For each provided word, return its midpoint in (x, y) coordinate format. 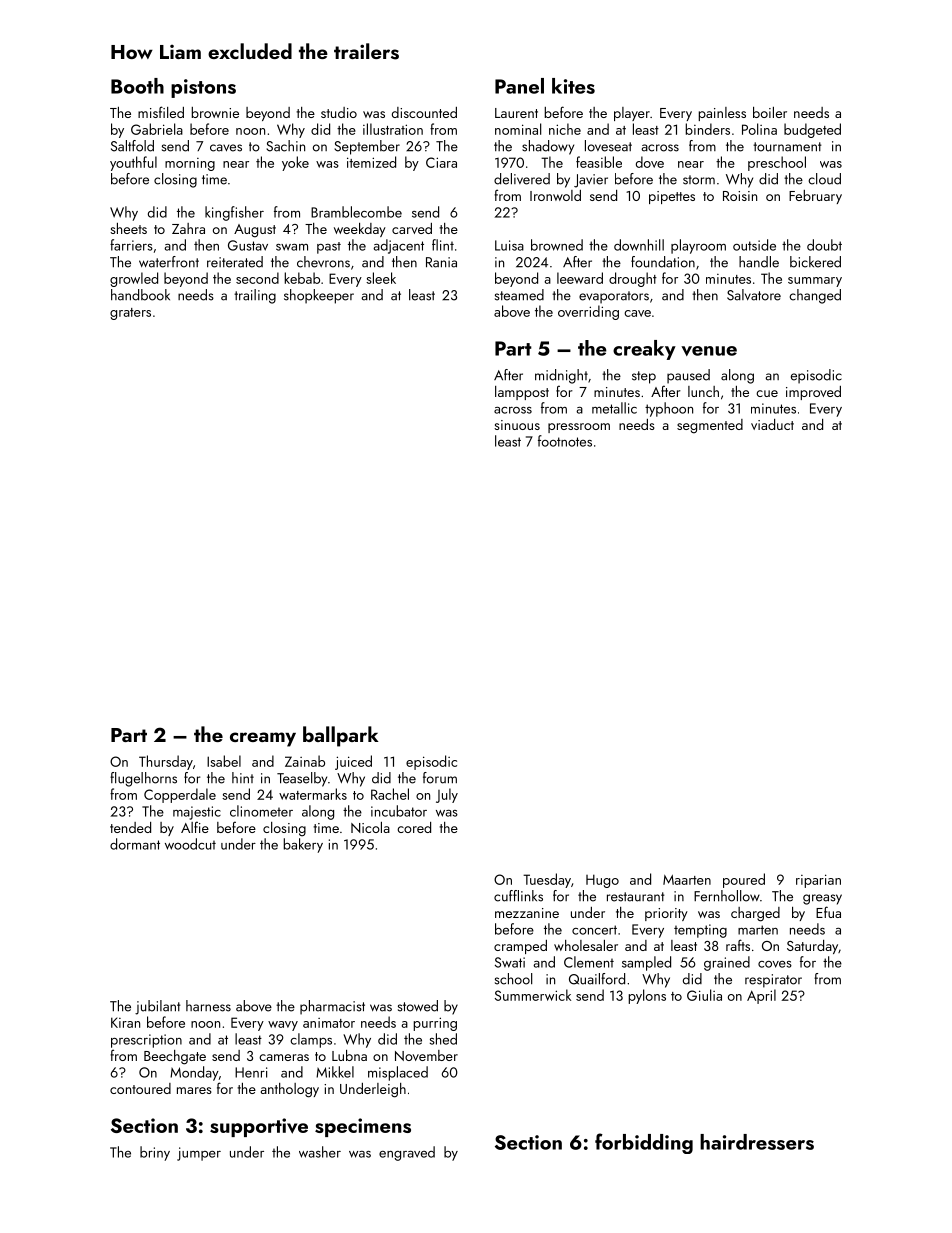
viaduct (772, 424)
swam (292, 247)
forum (440, 778)
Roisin (740, 196)
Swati (510, 962)
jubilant (158, 1007)
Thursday (166, 762)
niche (565, 129)
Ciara (441, 162)
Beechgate (175, 1057)
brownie (215, 112)
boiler (770, 112)
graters (130, 314)
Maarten (687, 880)
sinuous (517, 425)
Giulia (704, 995)
